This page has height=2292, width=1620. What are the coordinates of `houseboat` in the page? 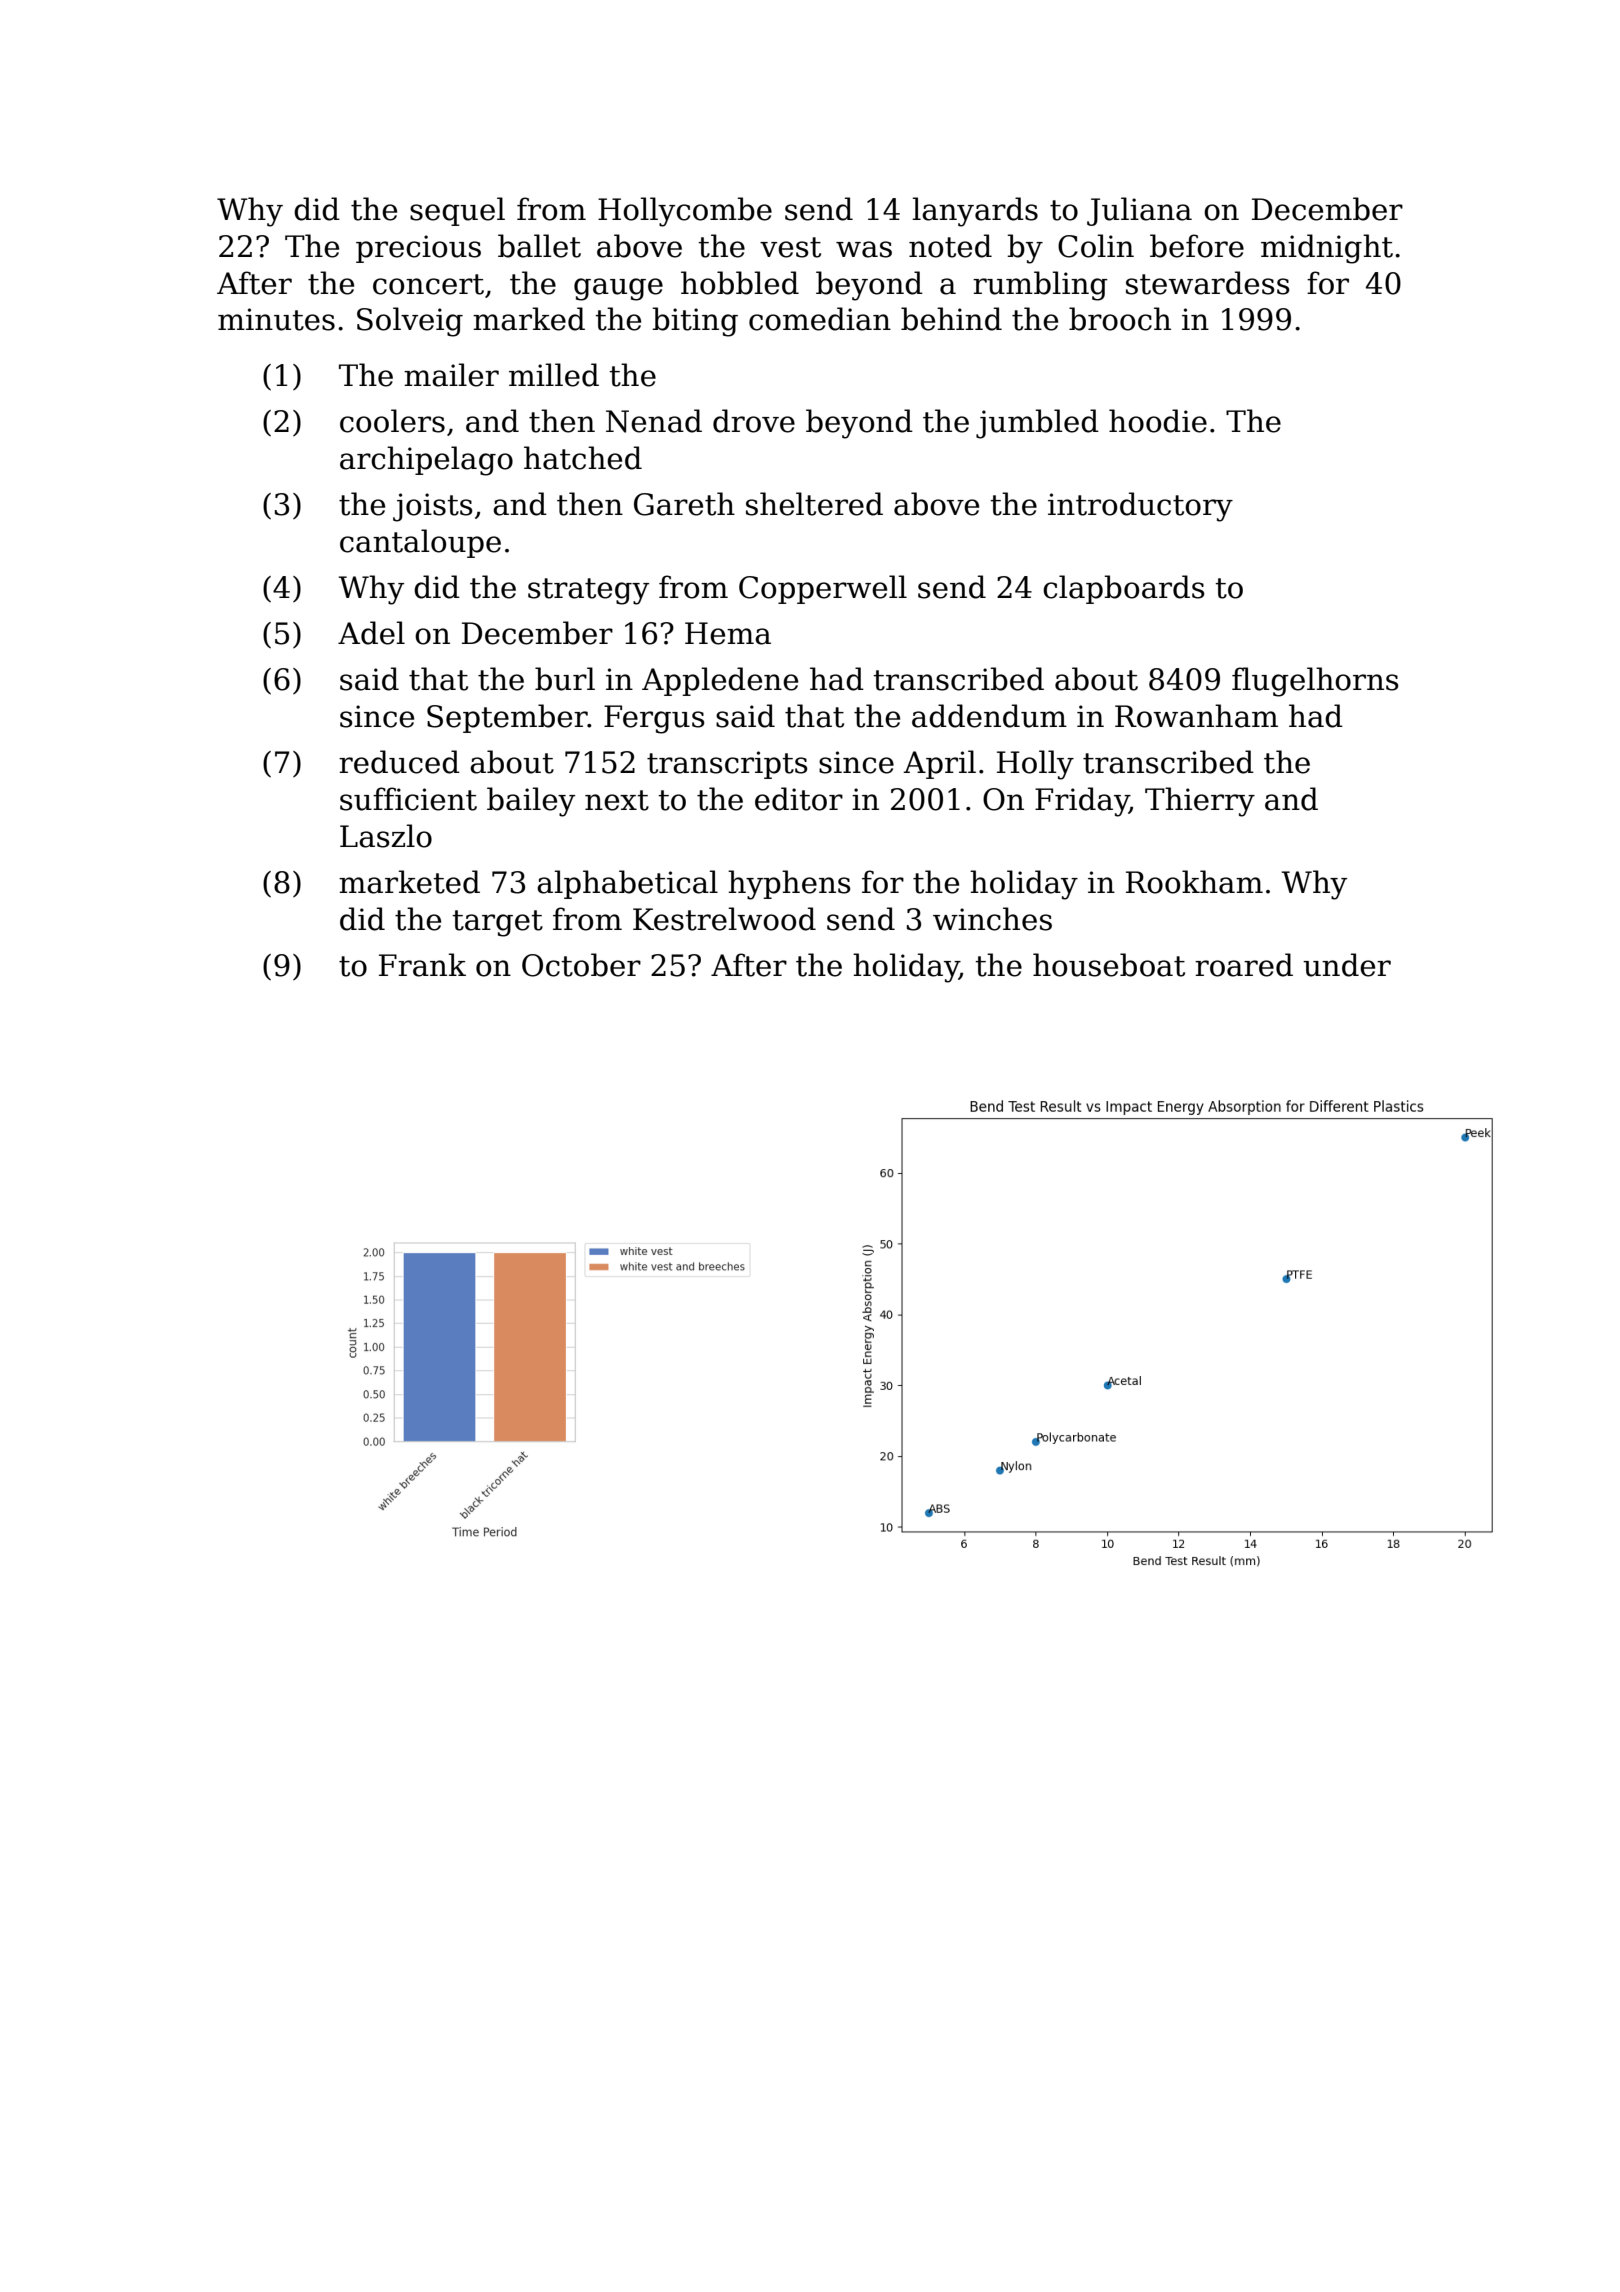 It's located at (1109, 965).
